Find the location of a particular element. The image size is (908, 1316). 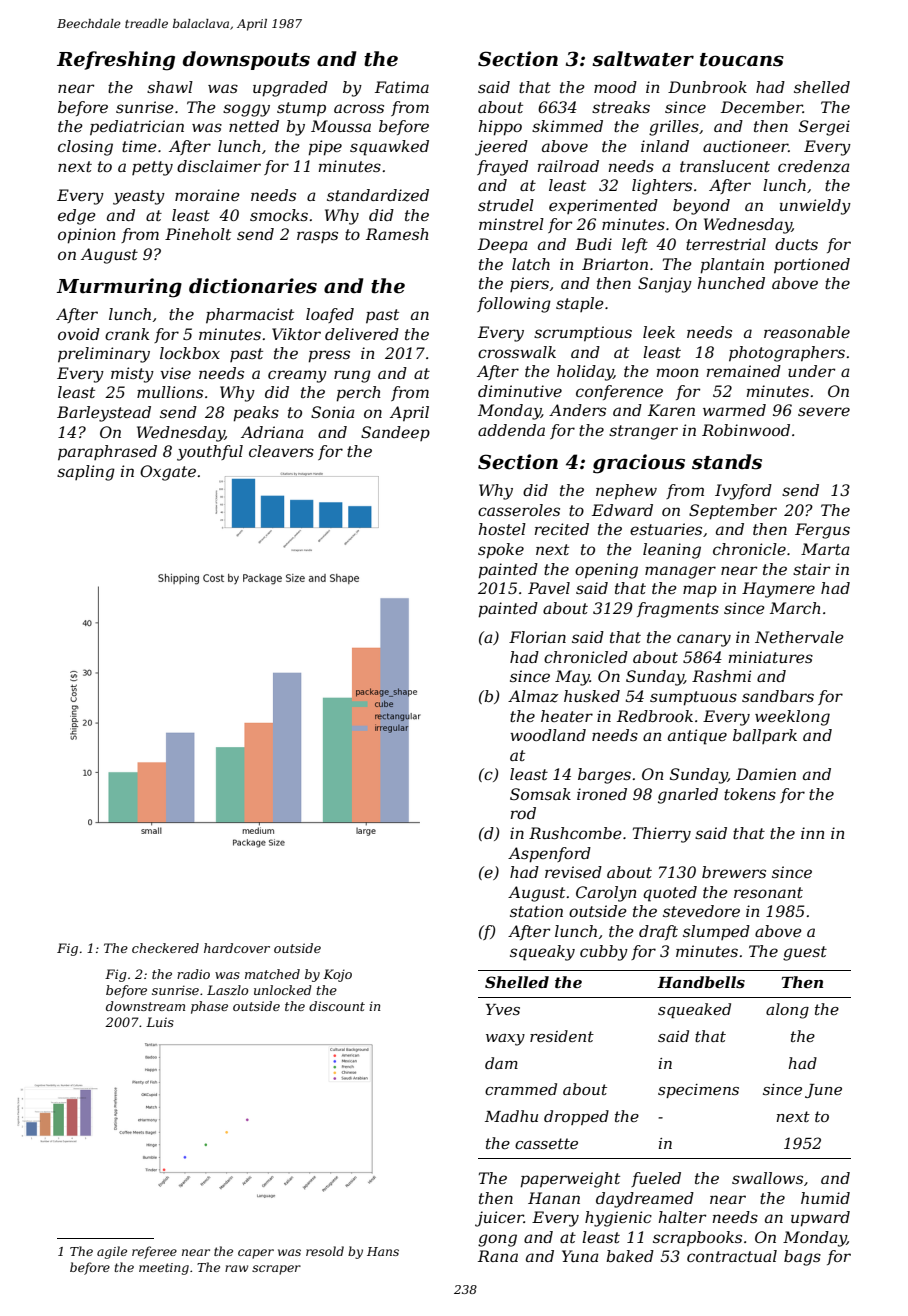

frayed is located at coordinates (502, 168).
